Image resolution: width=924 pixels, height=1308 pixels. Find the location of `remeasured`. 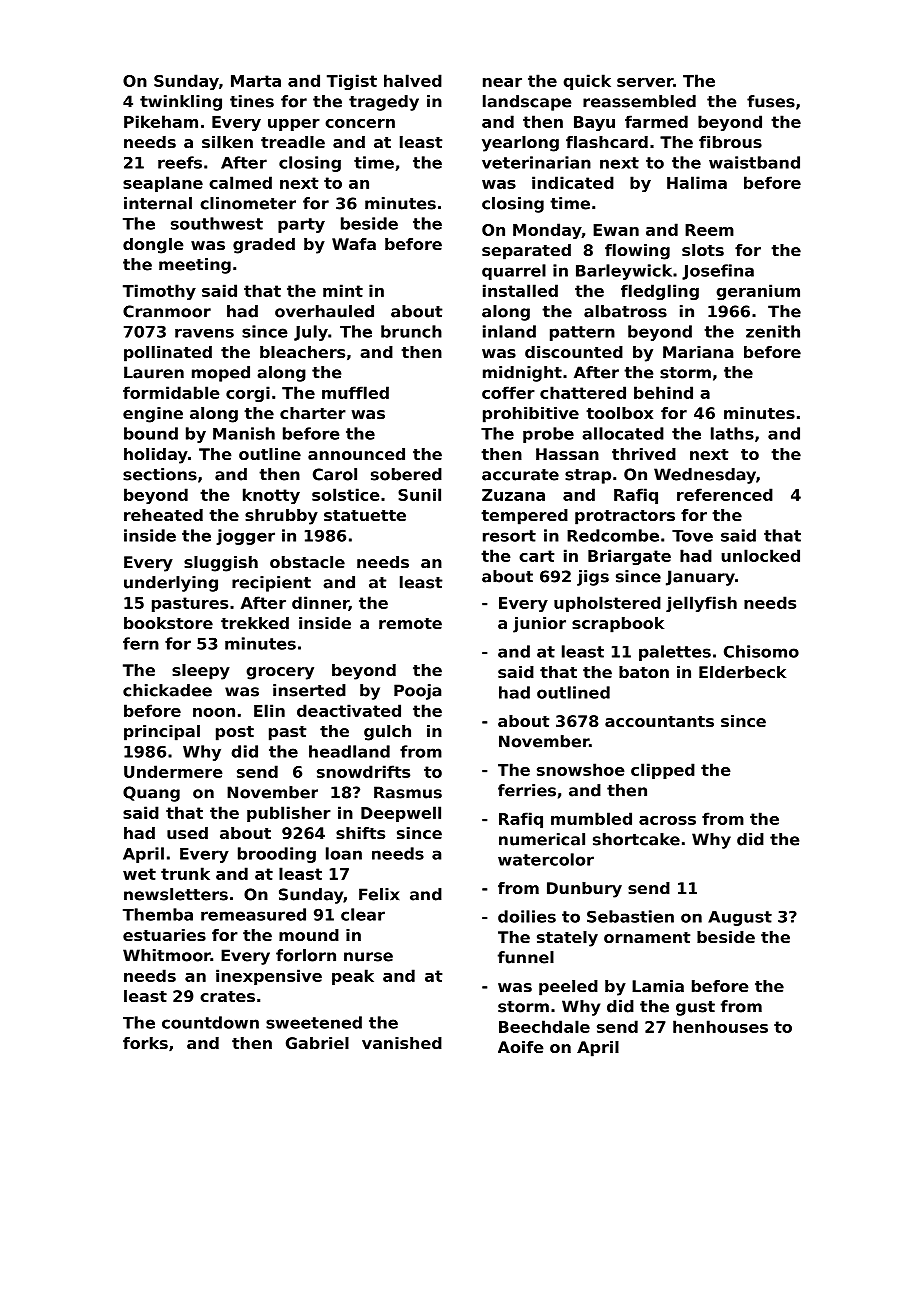

remeasured is located at coordinates (253, 914).
